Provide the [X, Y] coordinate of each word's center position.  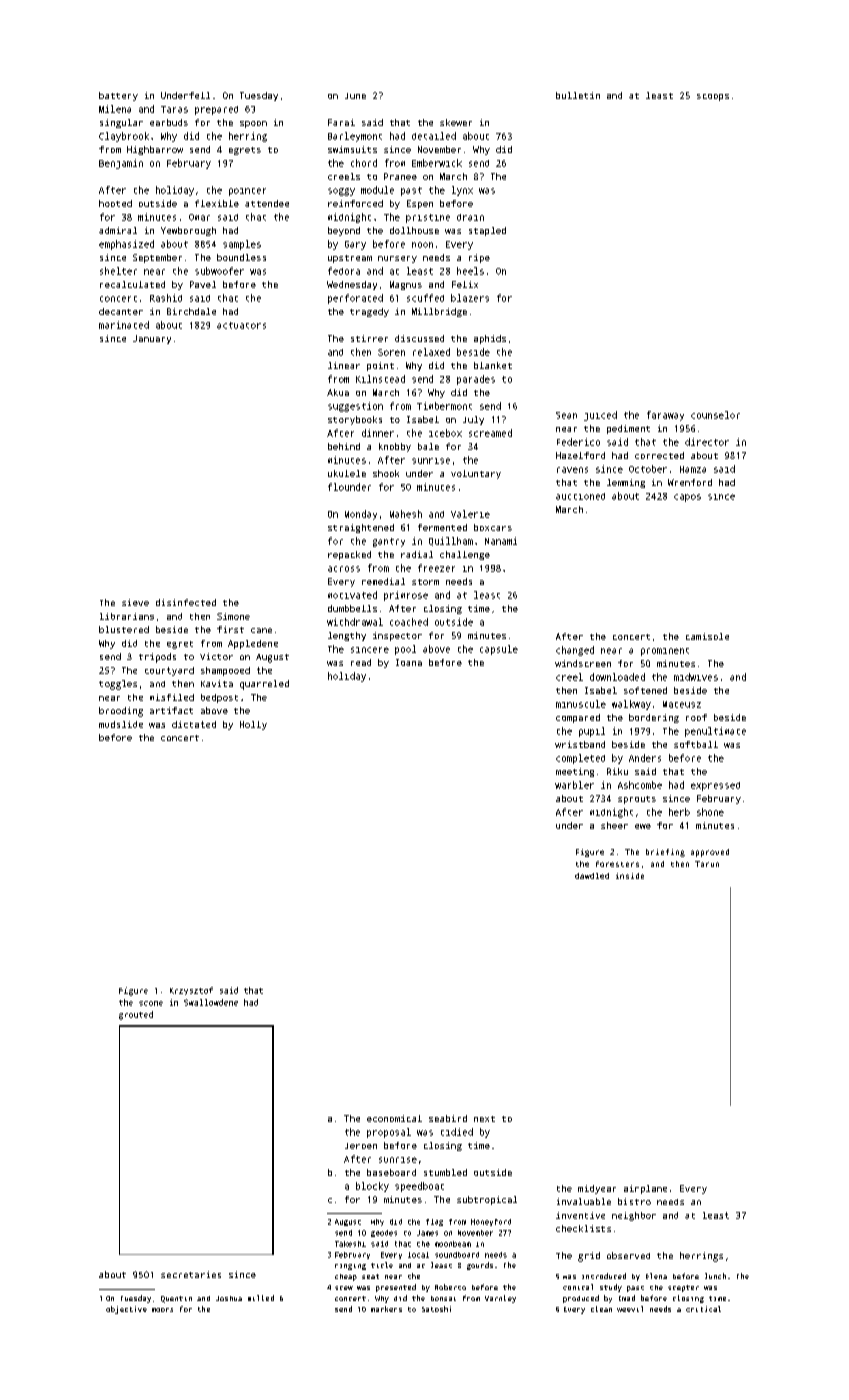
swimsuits [352, 149]
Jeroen [361, 1146]
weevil [630, 1309]
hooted [115, 203]
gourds [480, 1266]
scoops [713, 97]
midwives [696, 677]
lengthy [347, 636]
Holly [253, 725]
